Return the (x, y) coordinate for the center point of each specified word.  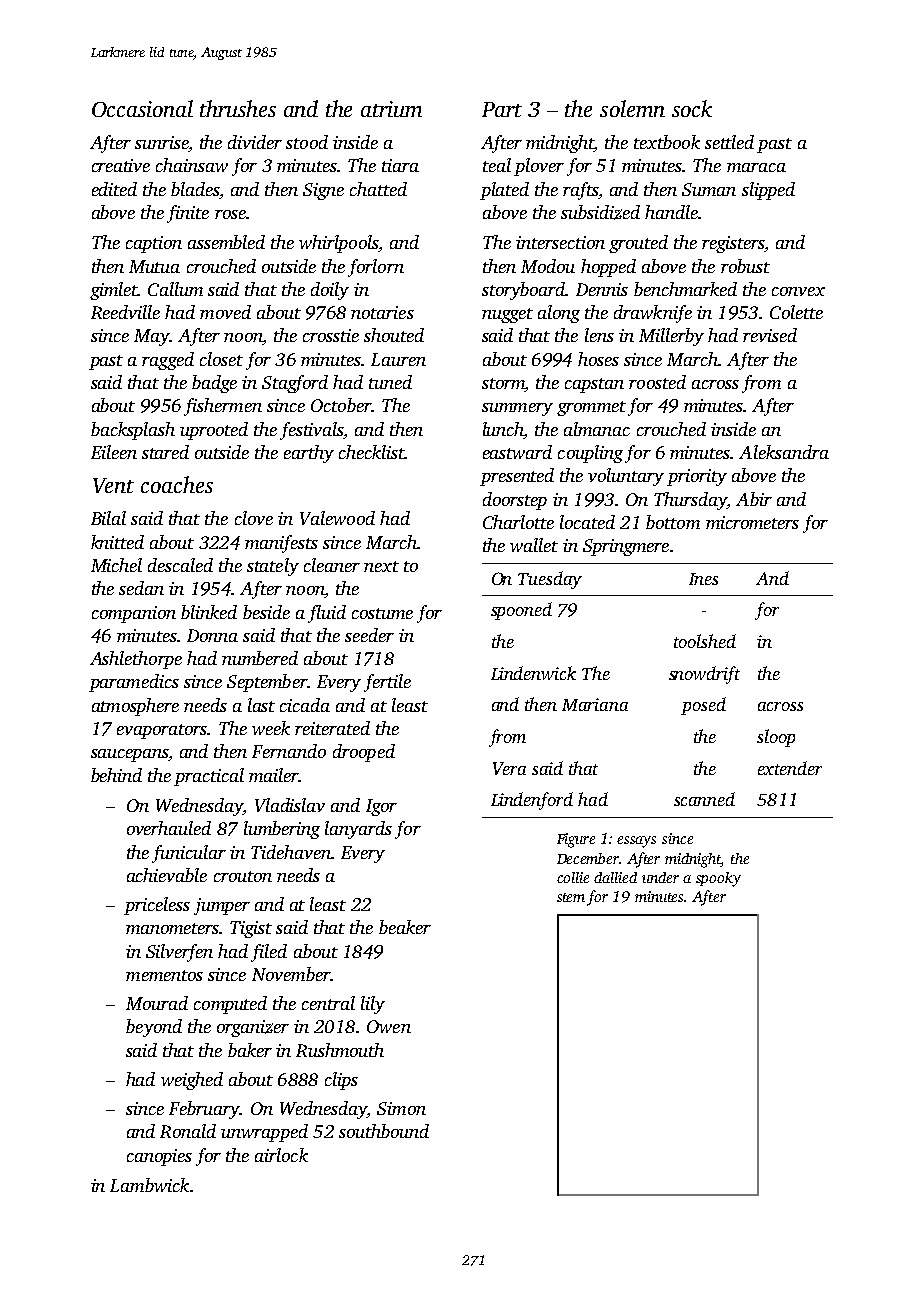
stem (571, 897)
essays (636, 842)
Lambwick (149, 1185)
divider (255, 142)
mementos (164, 975)
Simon (401, 1108)
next (381, 566)
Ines (703, 579)
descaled (180, 565)
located (587, 522)
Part (502, 109)
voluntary (626, 477)
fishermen (223, 407)
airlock (281, 1155)
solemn (632, 108)
